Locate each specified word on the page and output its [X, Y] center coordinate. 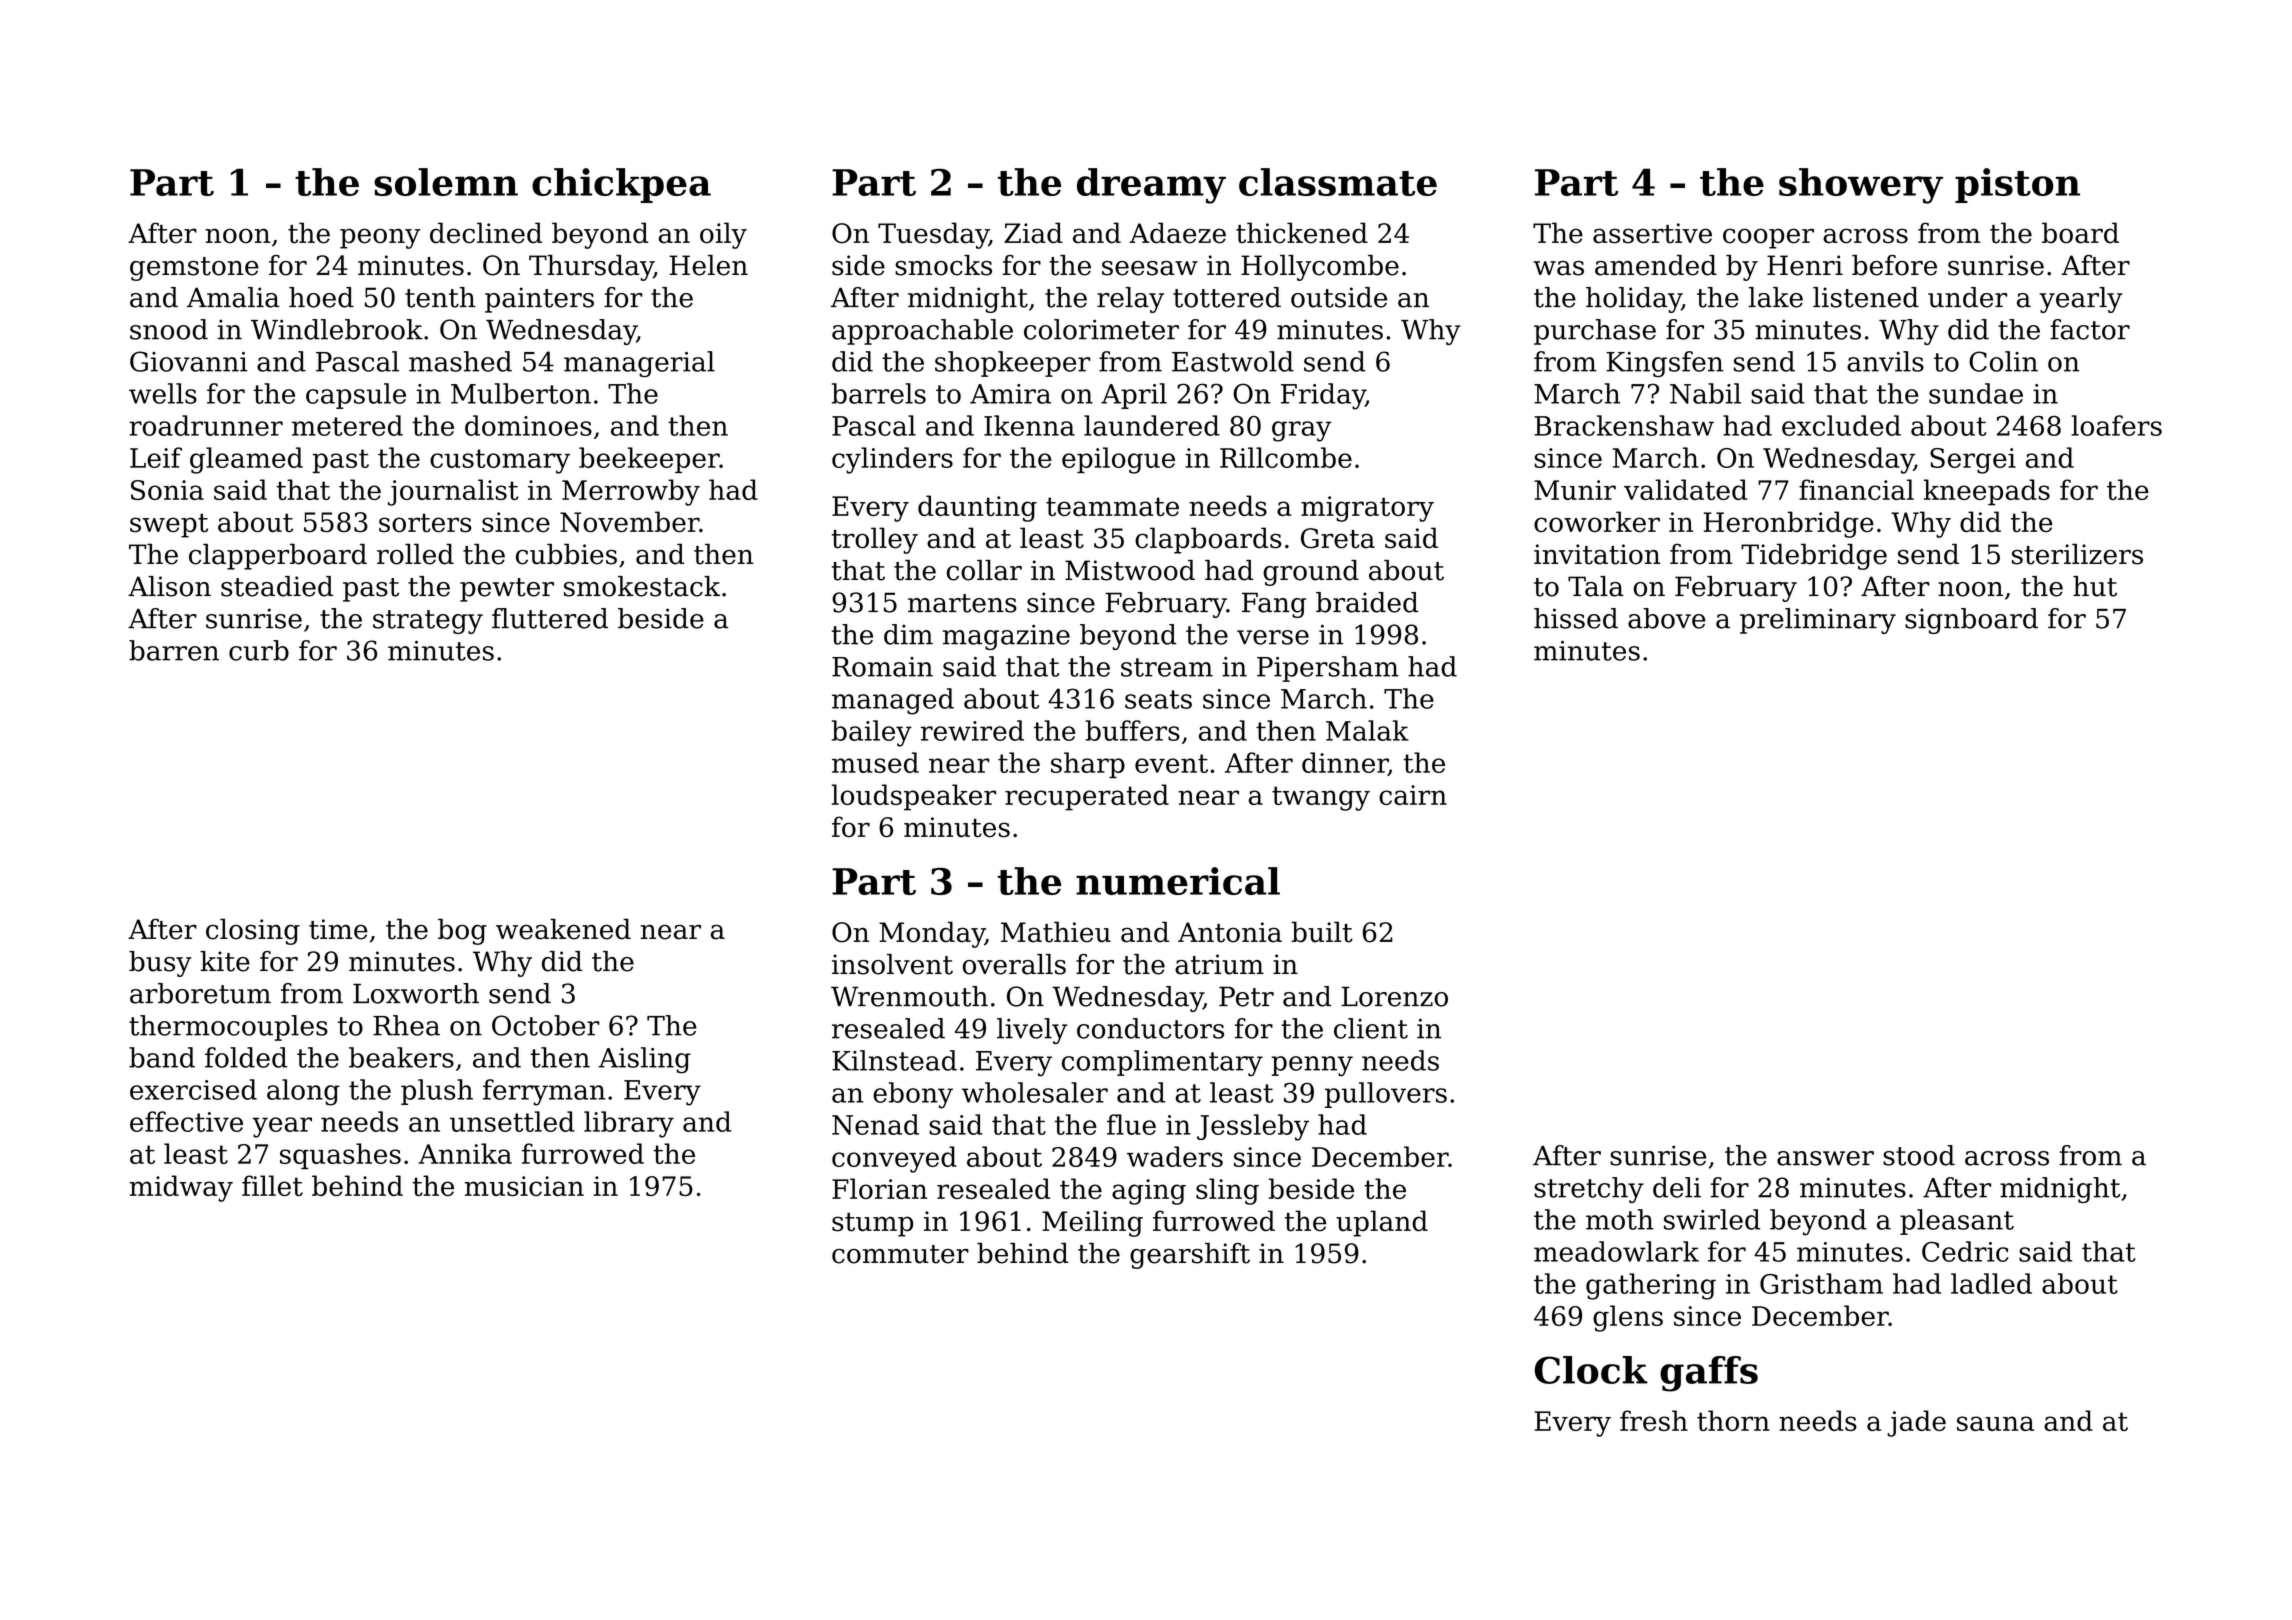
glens [1628, 1318]
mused [875, 762]
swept [169, 526]
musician [524, 1186]
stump [872, 1225]
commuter [900, 1254]
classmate [1338, 182]
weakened [563, 929]
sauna [1995, 1423]
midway [181, 1188]
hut [2095, 586]
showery [1861, 186]
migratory [1367, 509]
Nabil [1705, 393]
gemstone [194, 269]
